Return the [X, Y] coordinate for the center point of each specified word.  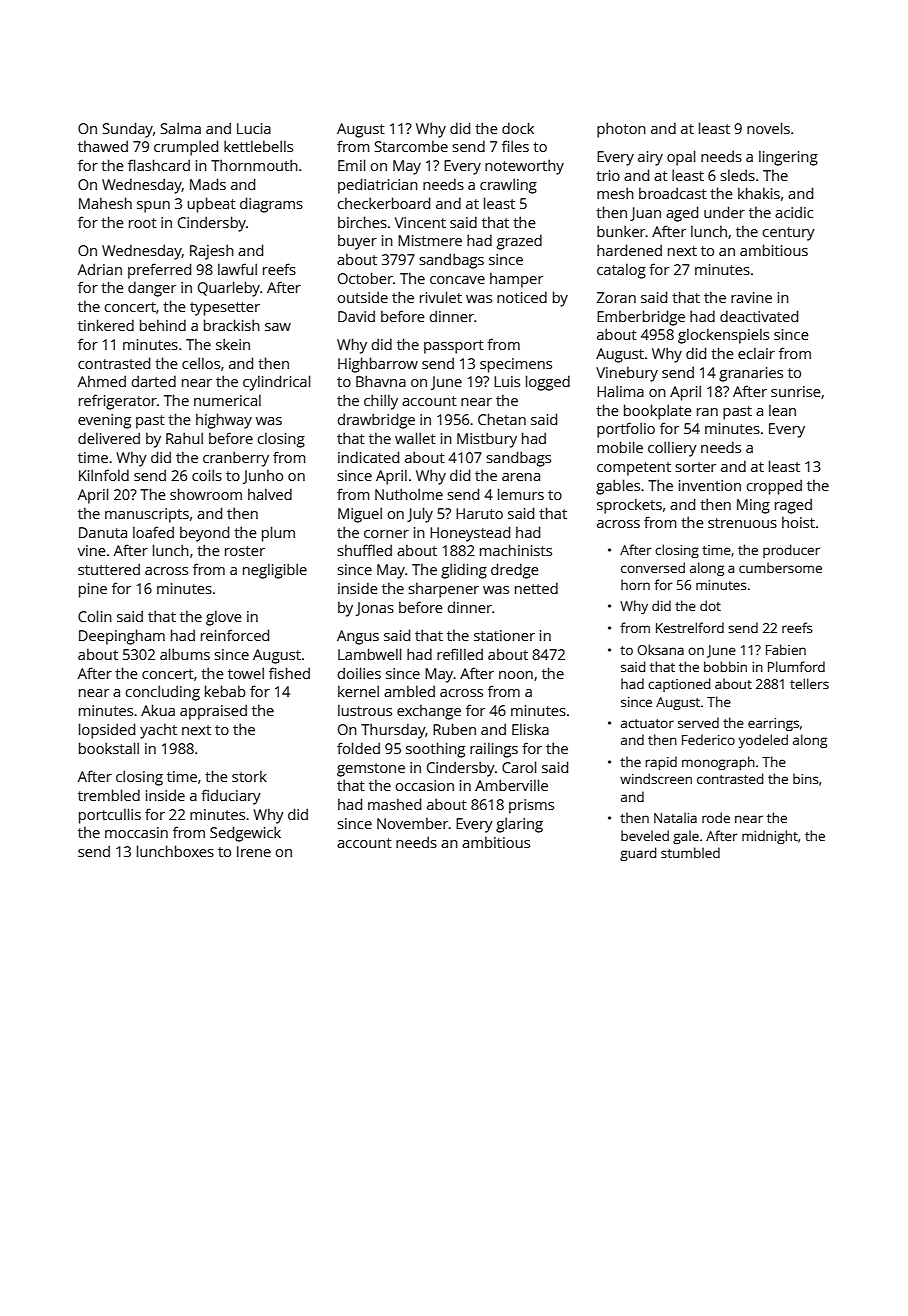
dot [710, 605]
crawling [508, 186]
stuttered [109, 569]
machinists [516, 550]
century [788, 234]
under [724, 212]
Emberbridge [641, 318]
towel [246, 673]
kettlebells [258, 146]
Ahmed [102, 381]
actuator [647, 723]
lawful [237, 269]
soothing [435, 750]
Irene [254, 851]
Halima [620, 391]
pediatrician [378, 186]
